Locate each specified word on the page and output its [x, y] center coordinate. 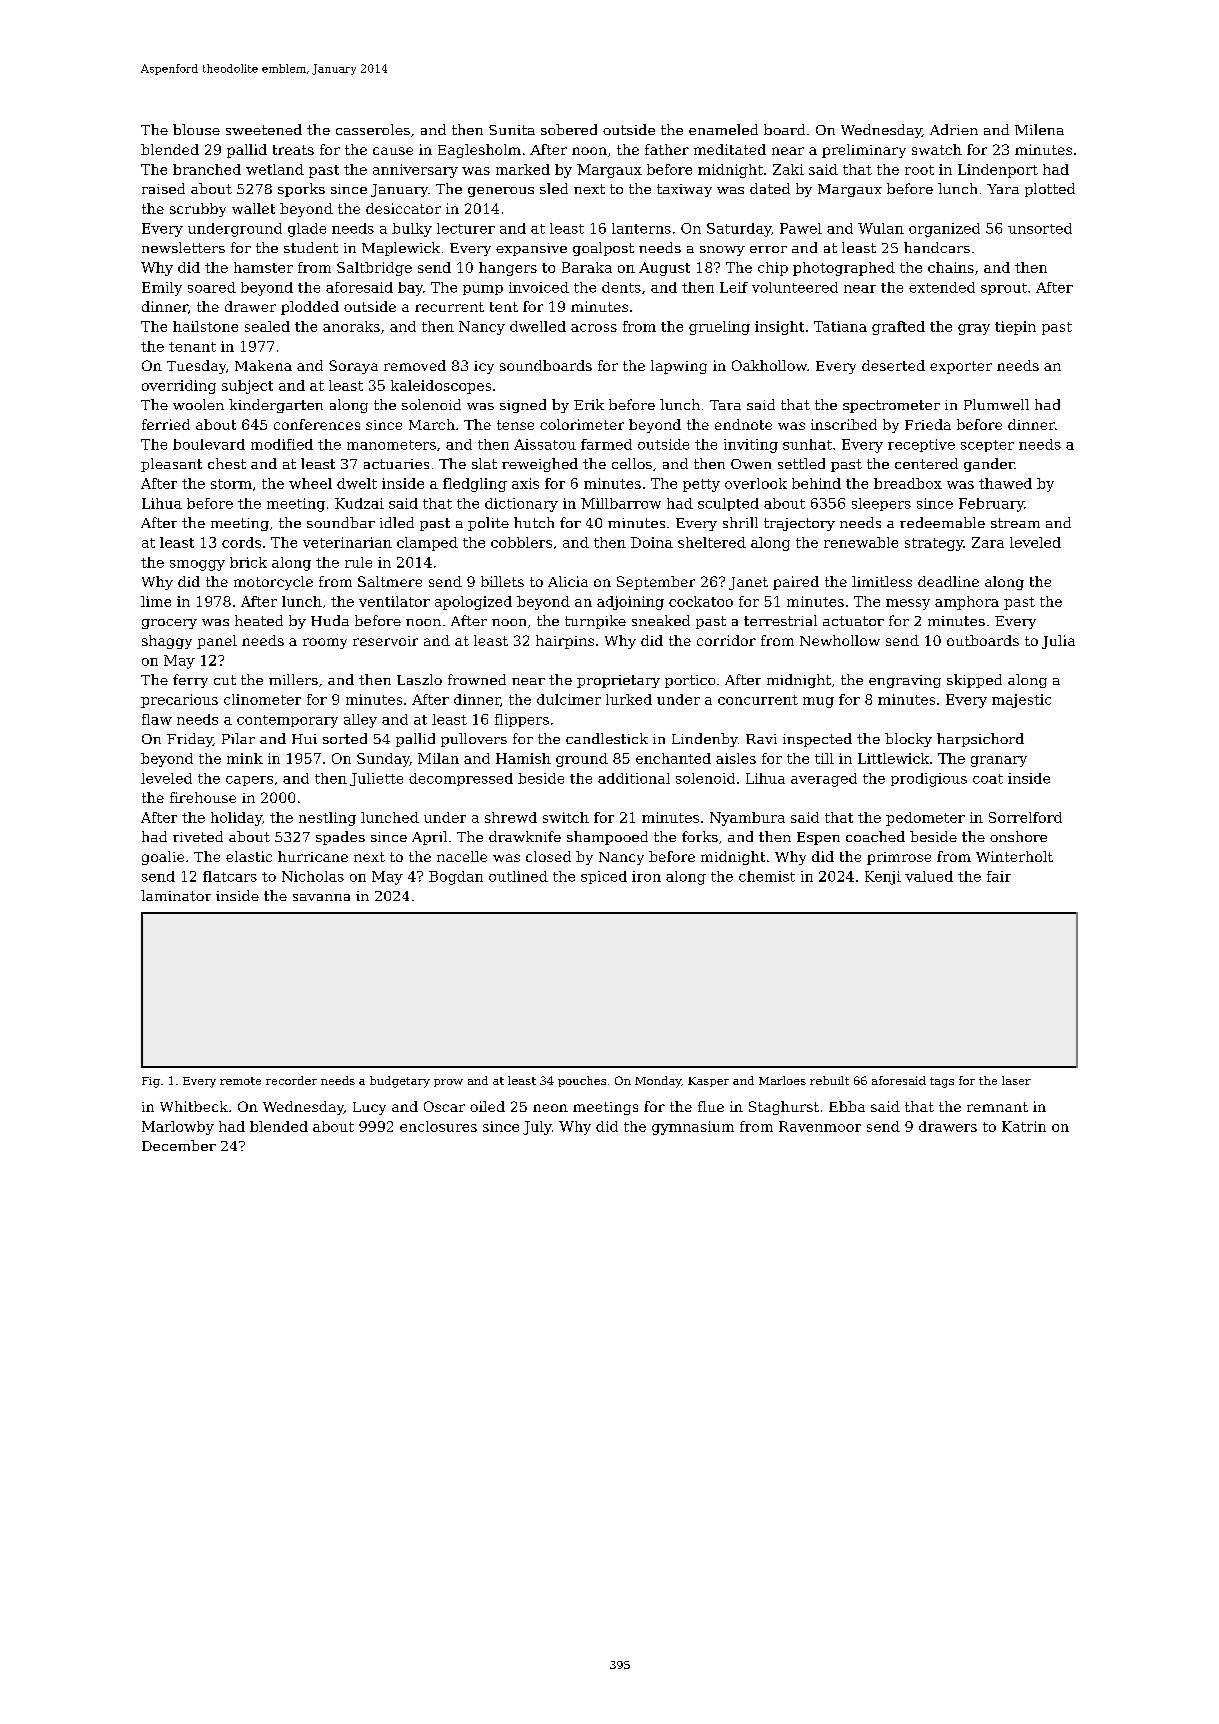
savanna [321, 897]
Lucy [369, 1108]
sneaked [661, 620]
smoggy [197, 565]
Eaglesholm [479, 151]
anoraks [351, 326]
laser [1016, 1080]
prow [448, 1083]
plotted [1050, 190]
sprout [1004, 289]
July [537, 1128]
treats [293, 150]
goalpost [603, 249]
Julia [1058, 642]
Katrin [1024, 1126]
